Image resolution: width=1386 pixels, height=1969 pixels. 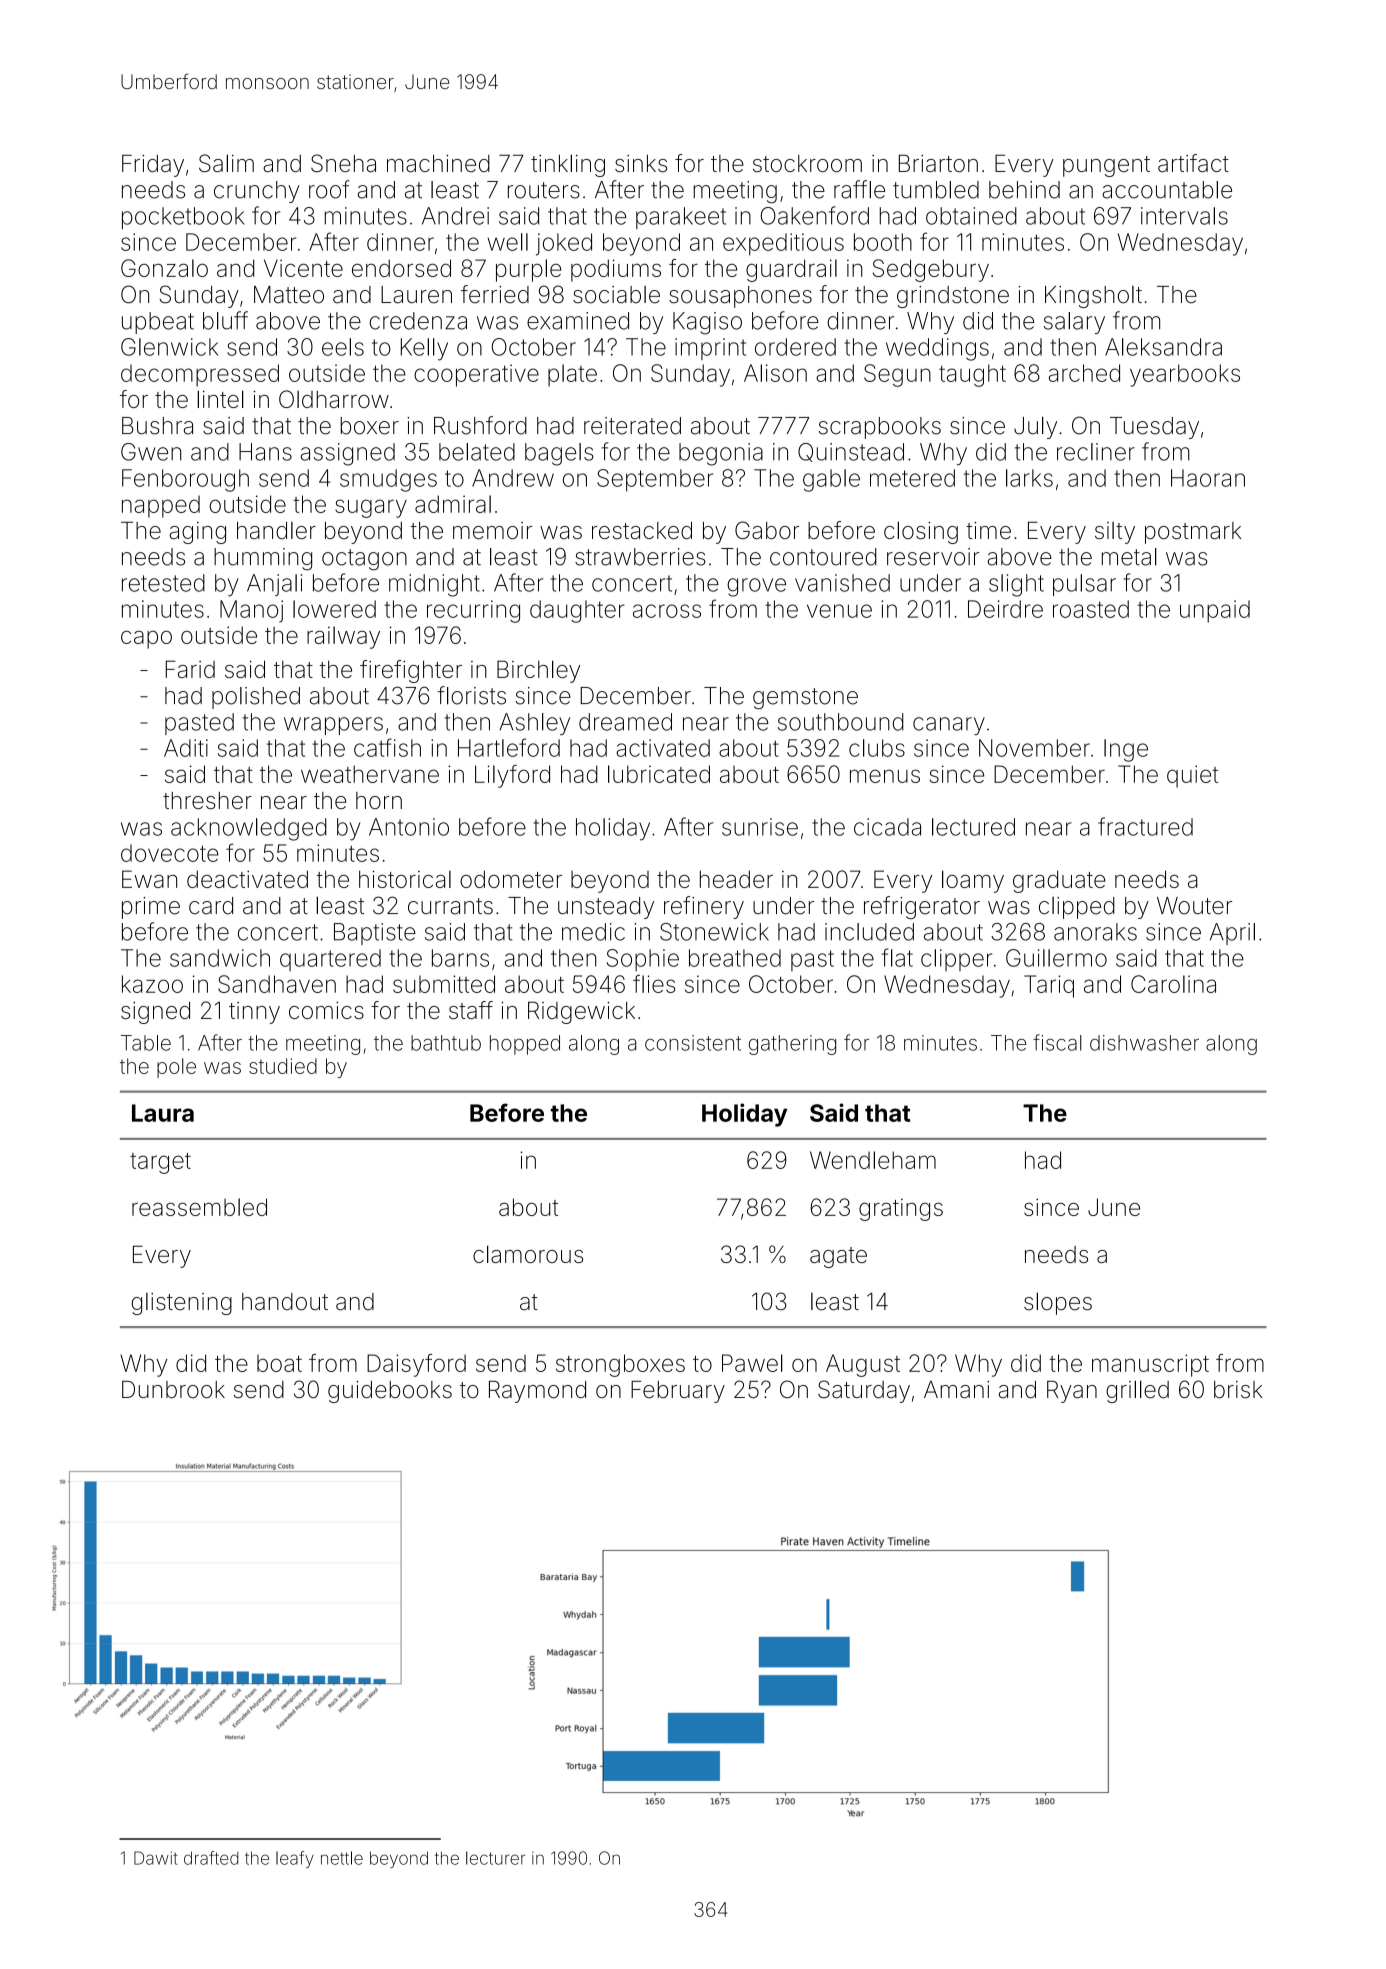 I want to click on salary, so click(x=1074, y=323).
